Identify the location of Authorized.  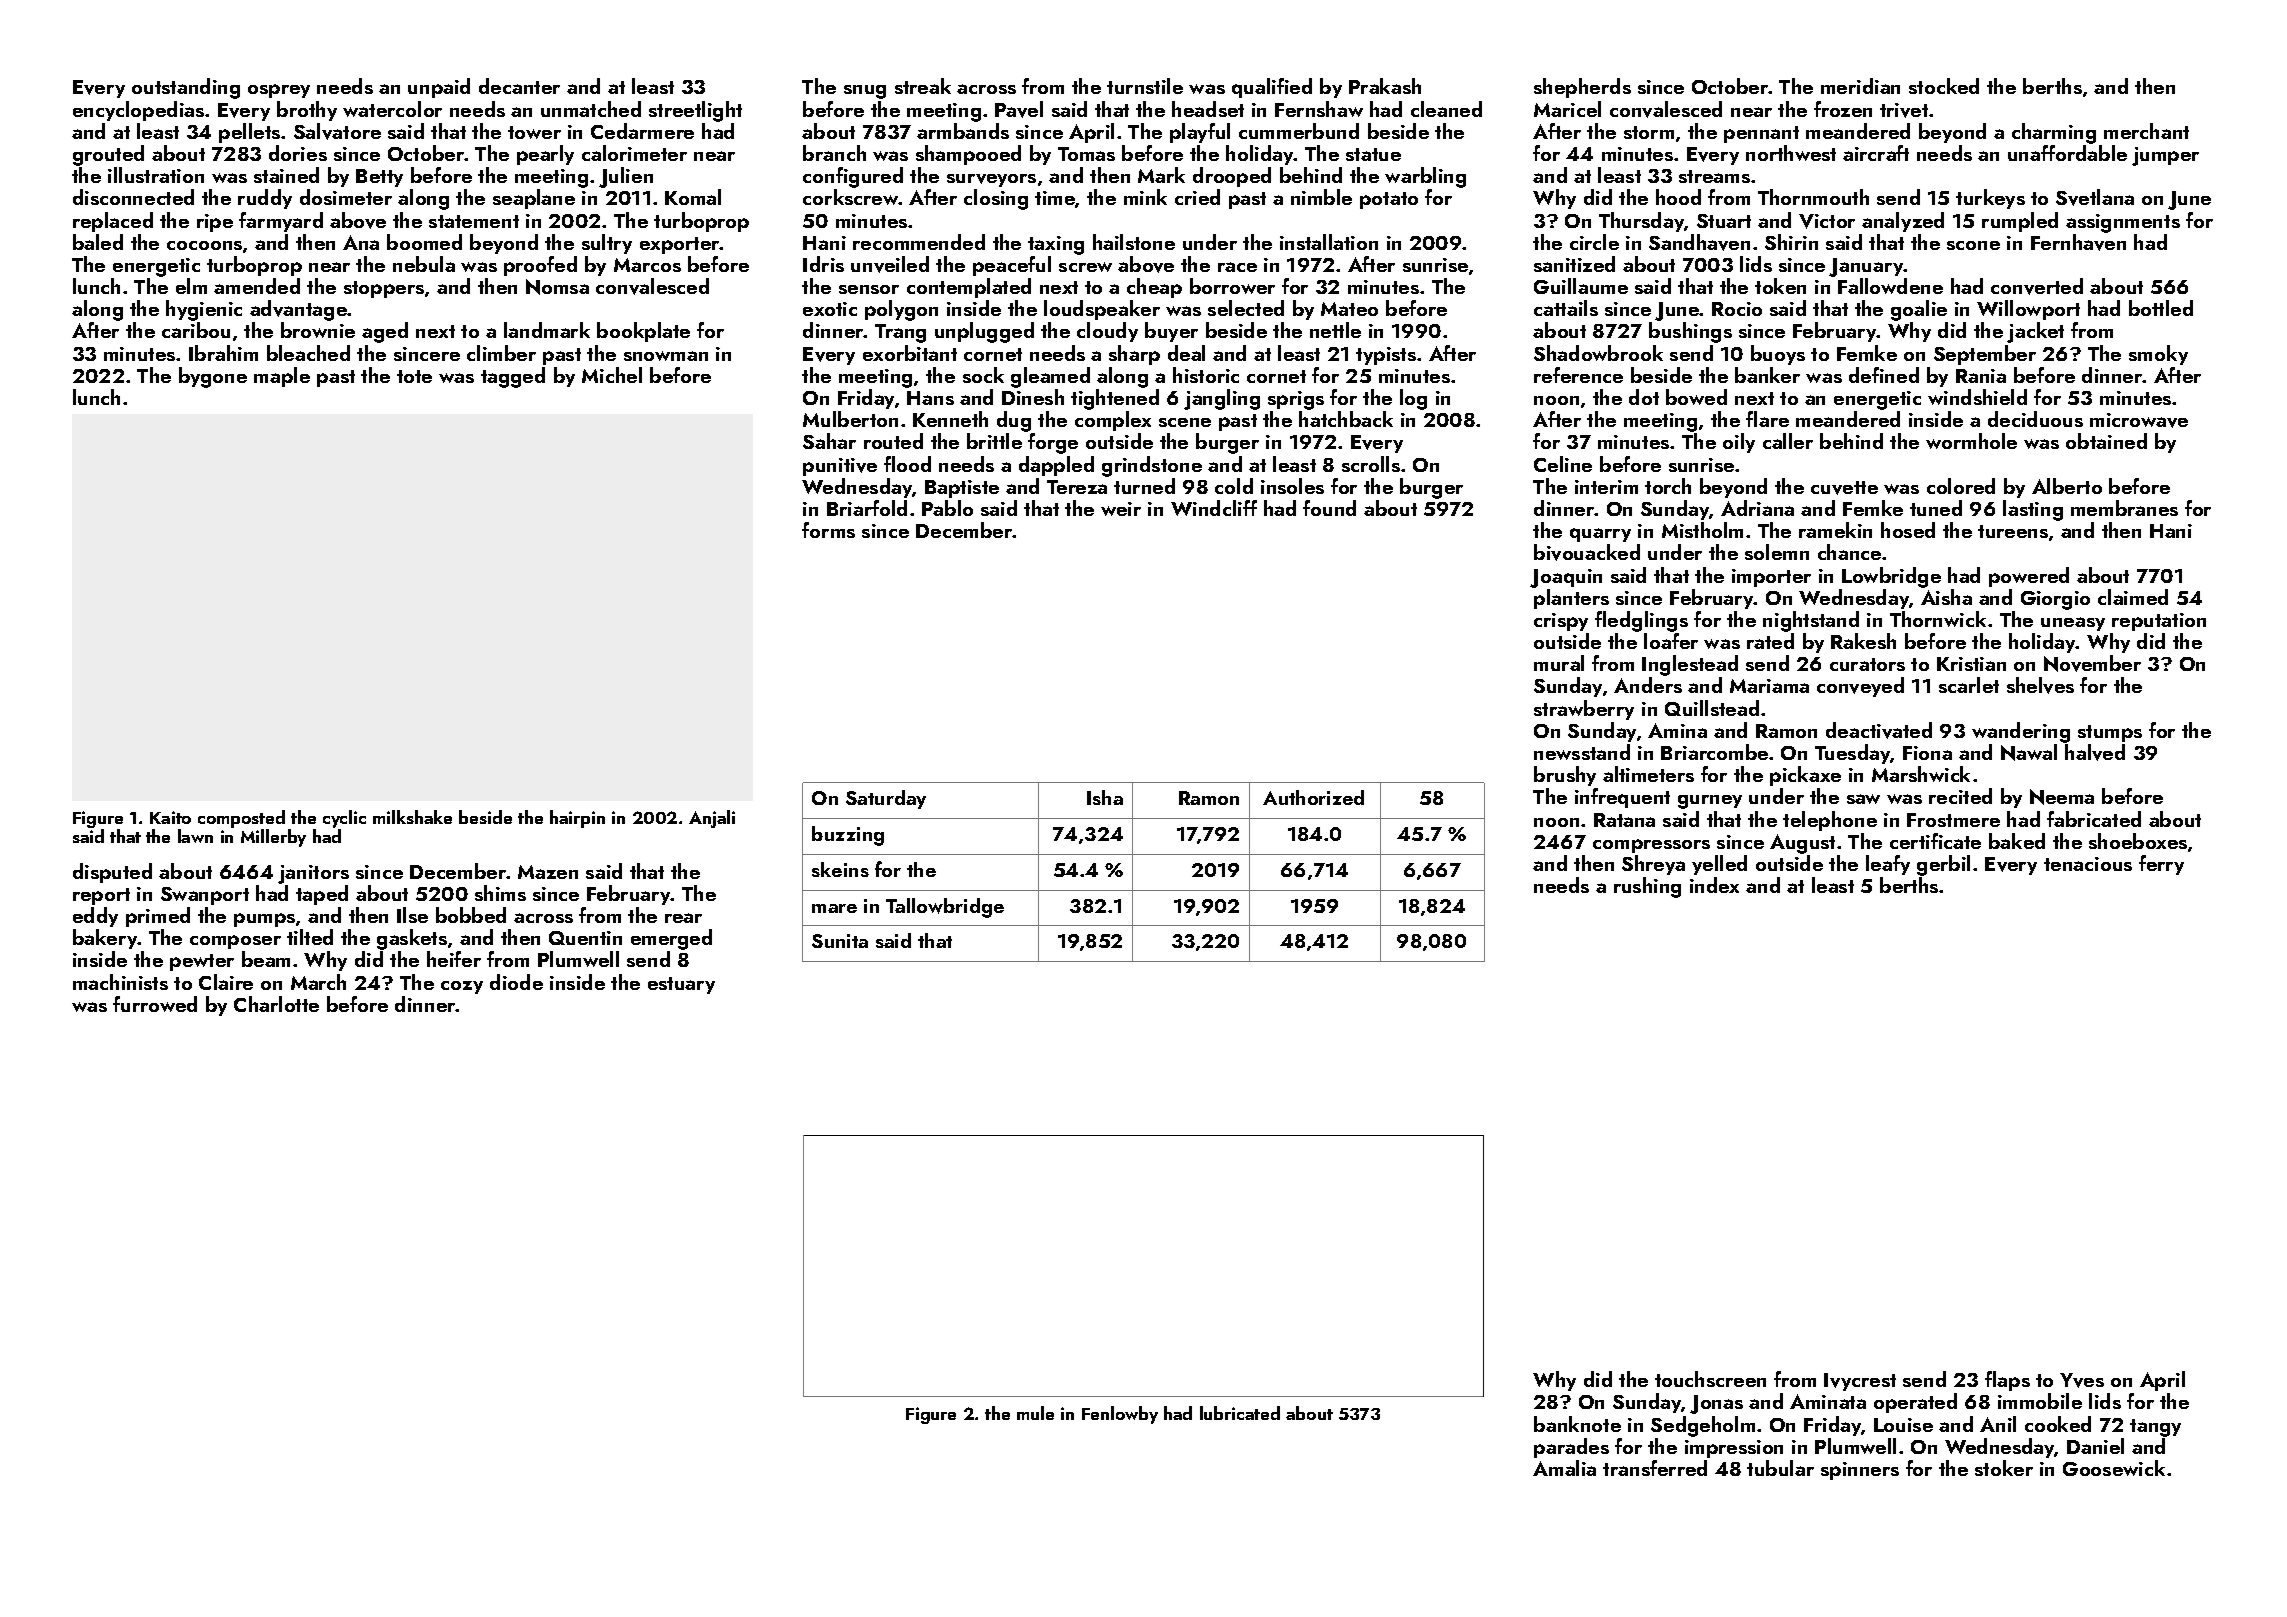
(1313, 797).
